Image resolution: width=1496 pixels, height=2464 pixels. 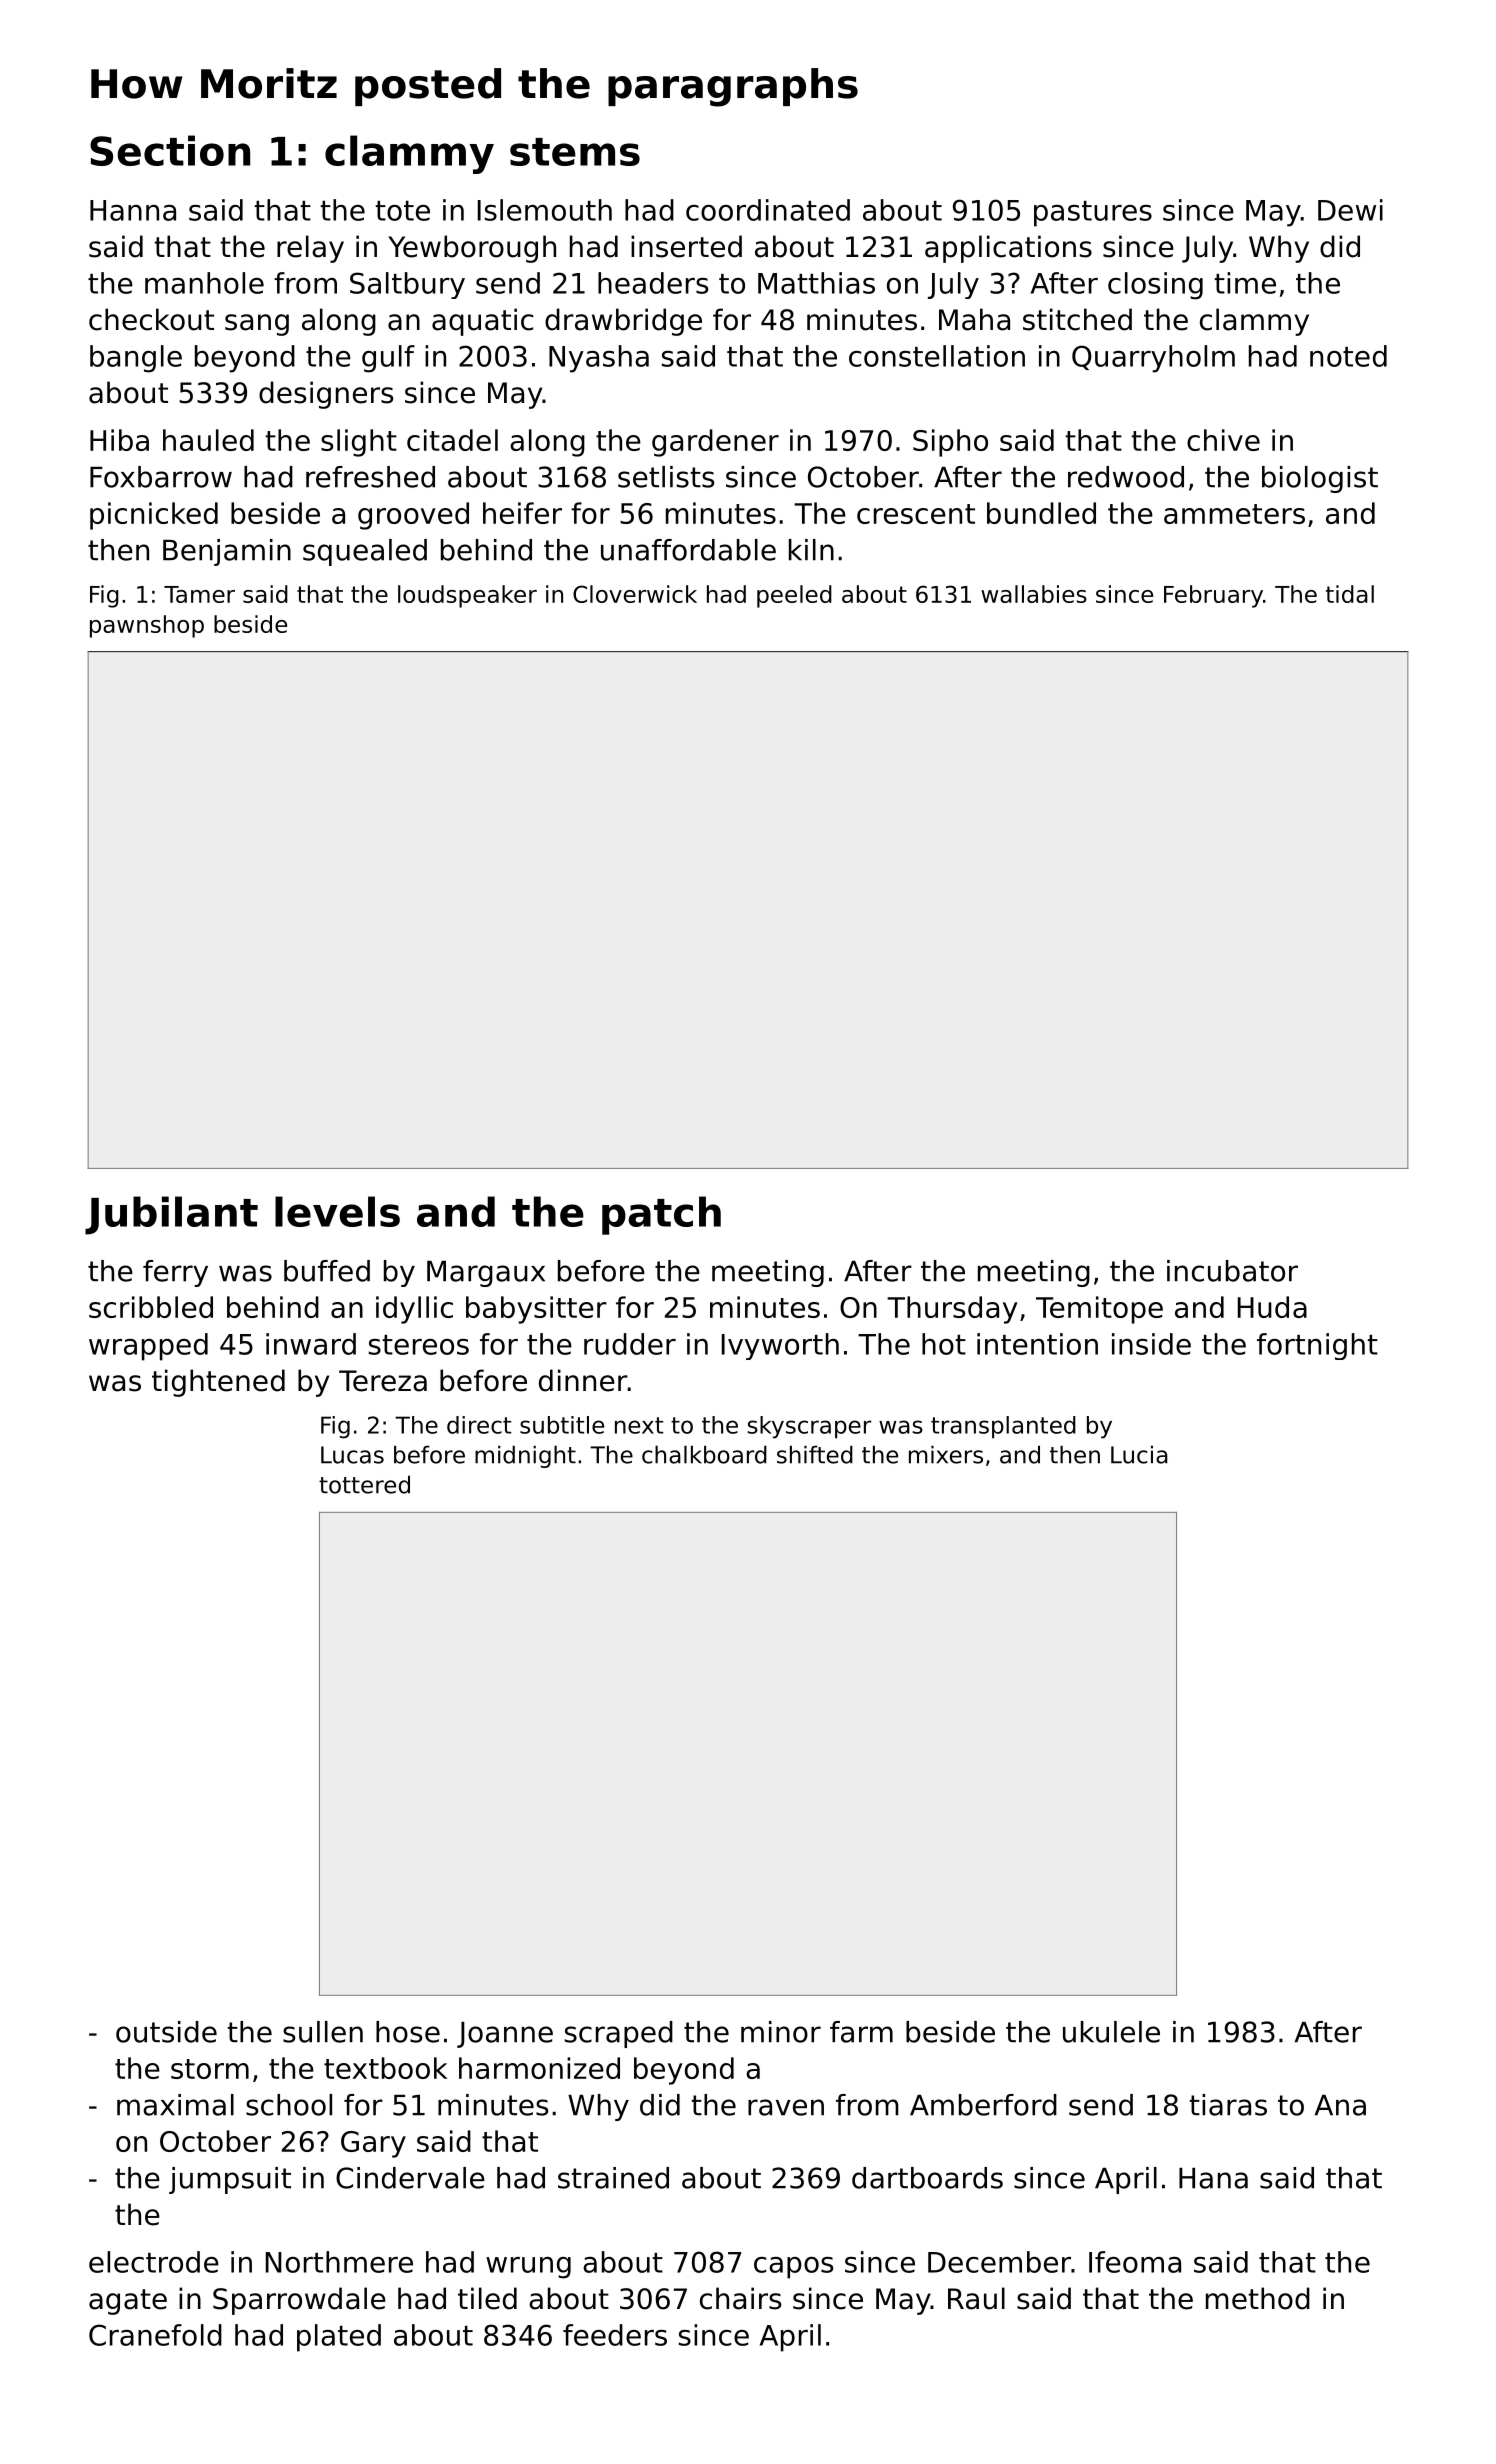 What do you see at coordinates (1258, 2298) in the document?
I see `method` at bounding box center [1258, 2298].
